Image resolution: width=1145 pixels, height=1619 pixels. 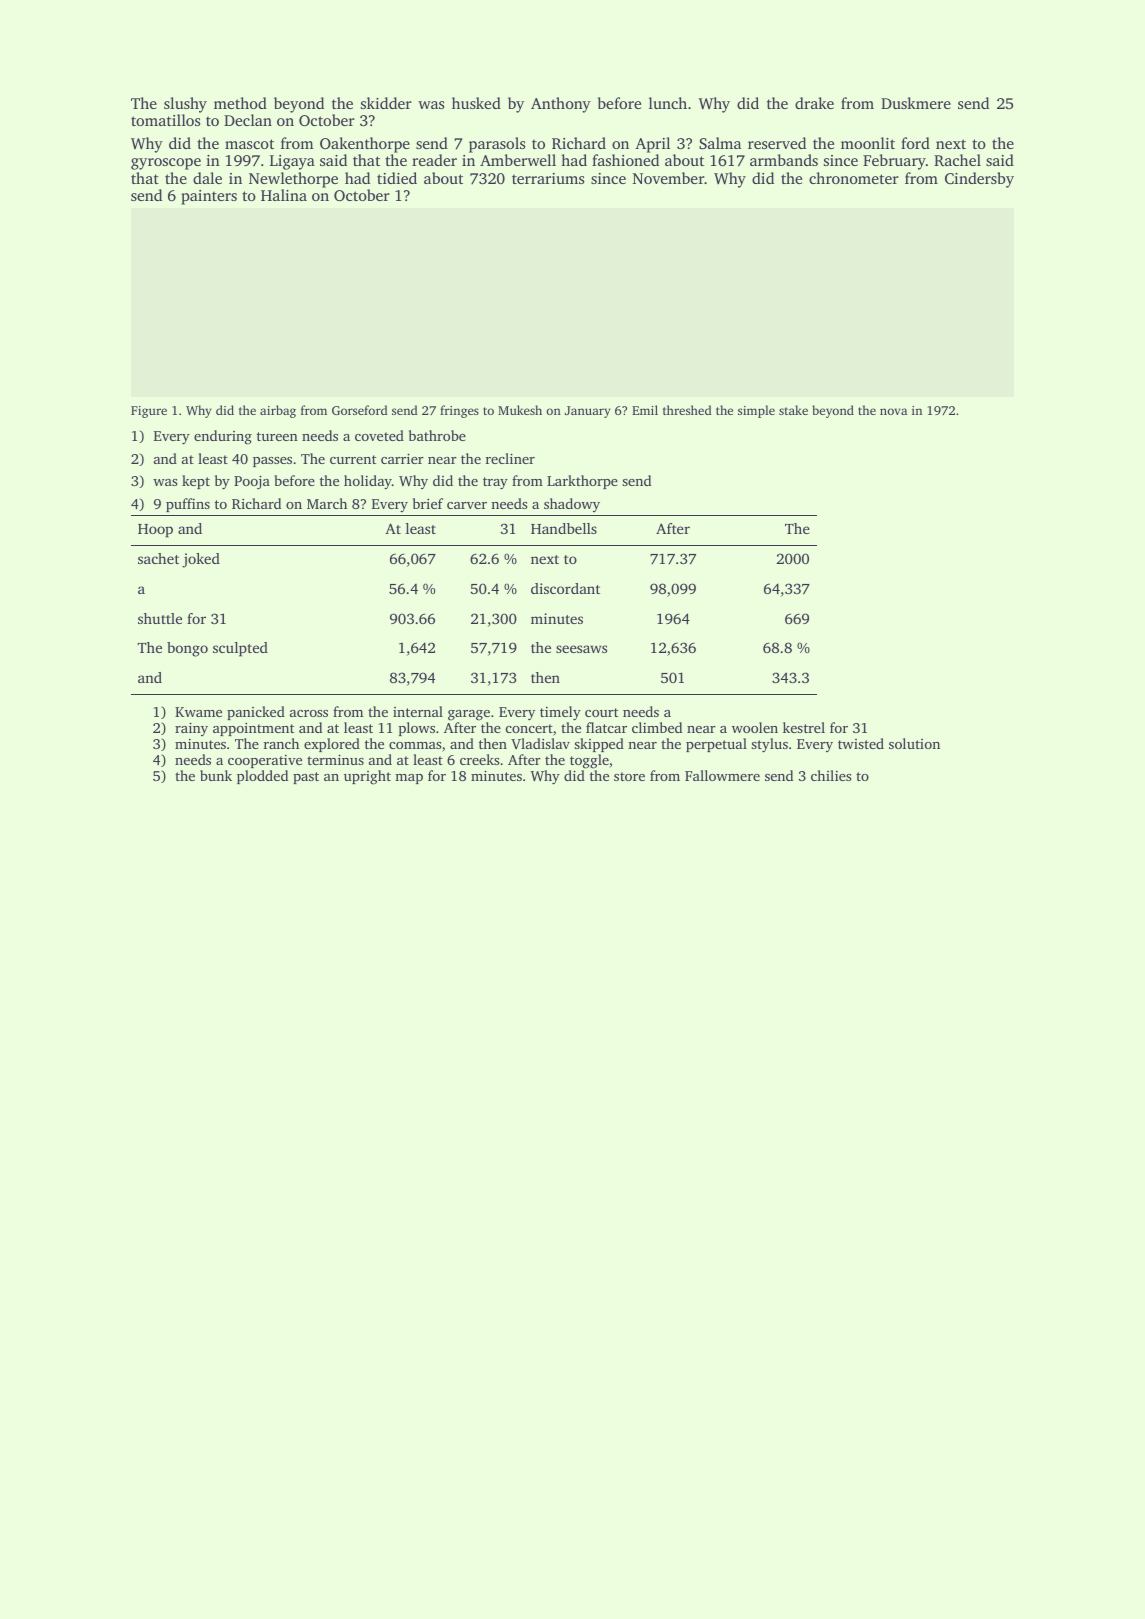 What do you see at coordinates (479, 759) in the screenshot?
I see `creeks` at bounding box center [479, 759].
